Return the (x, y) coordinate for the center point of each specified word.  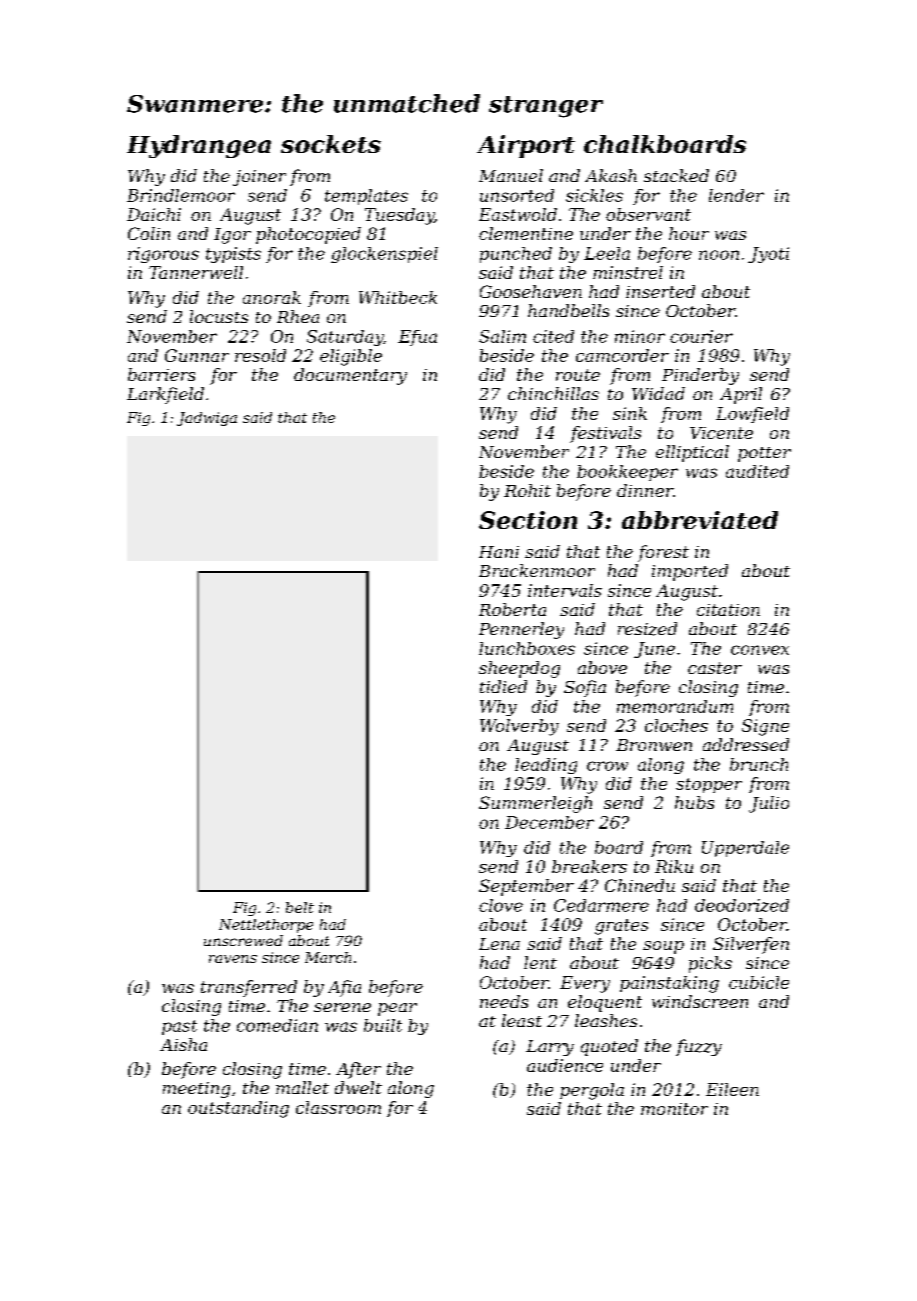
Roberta (512, 609)
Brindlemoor (181, 195)
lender (736, 195)
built (383, 1025)
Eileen (732, 1089)
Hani (499, 552)
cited (553, 336)
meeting (196, 1090)
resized (647, 629)
